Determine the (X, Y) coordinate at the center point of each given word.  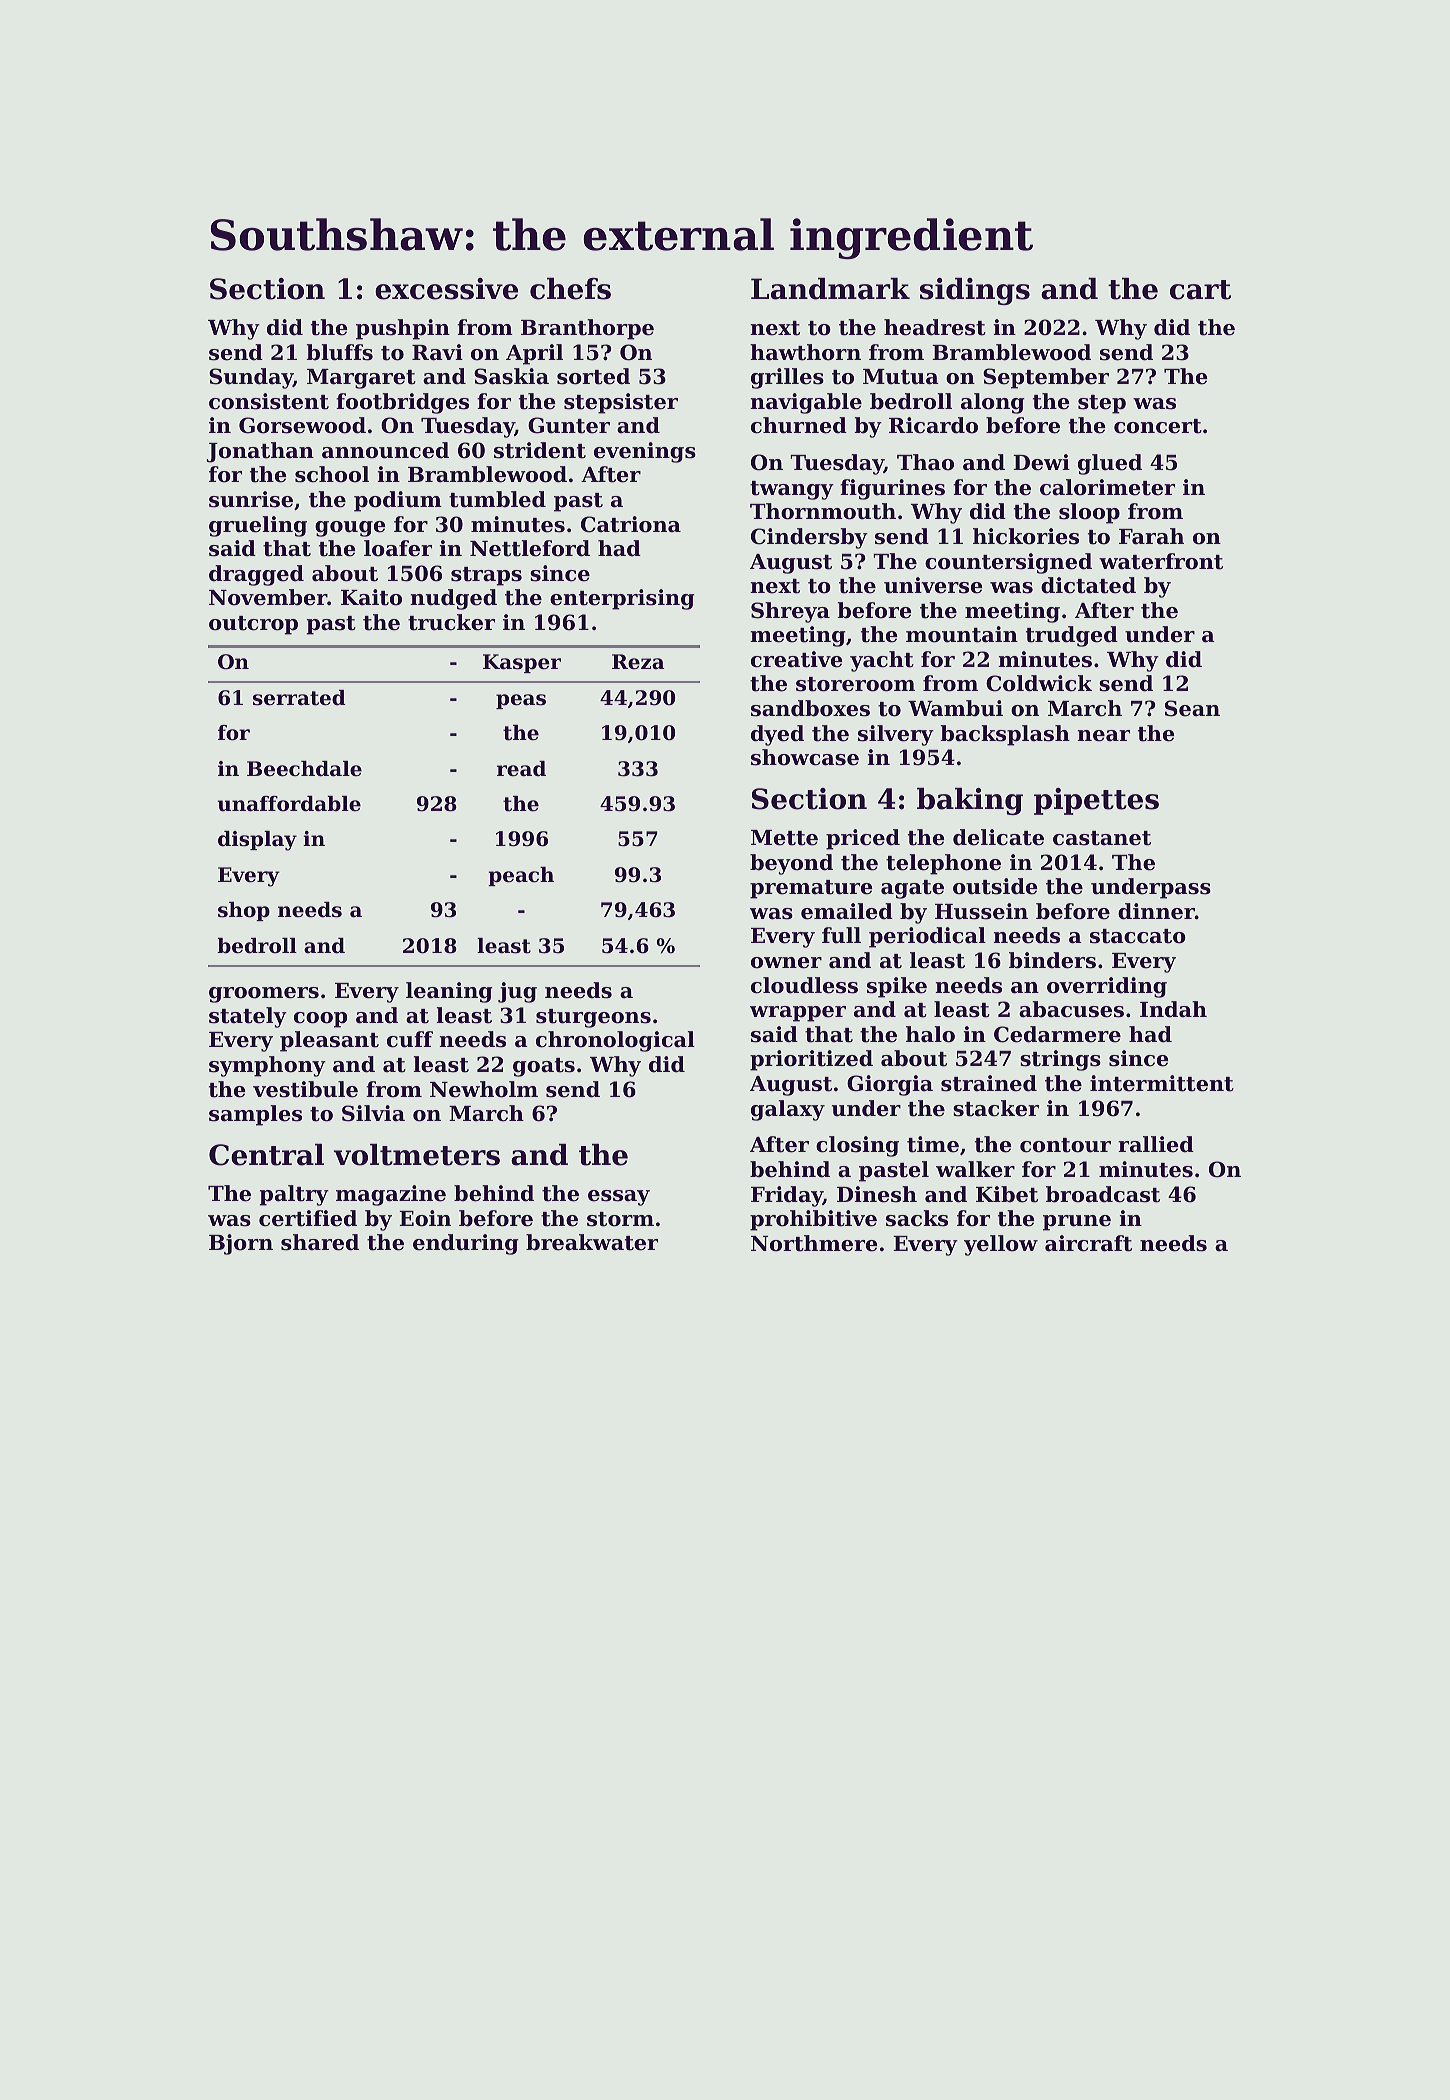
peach (521, 876)
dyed (777, 735)
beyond (791, 864)
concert (1158, 426)
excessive (446, 289)
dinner (1156, 911)
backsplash (1005, 735)
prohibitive (813, 1220)
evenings (645, 452)
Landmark (830, 289)
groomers (264, 995)
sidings (975, 291)
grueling (258, 526)
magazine (391, 1195)
